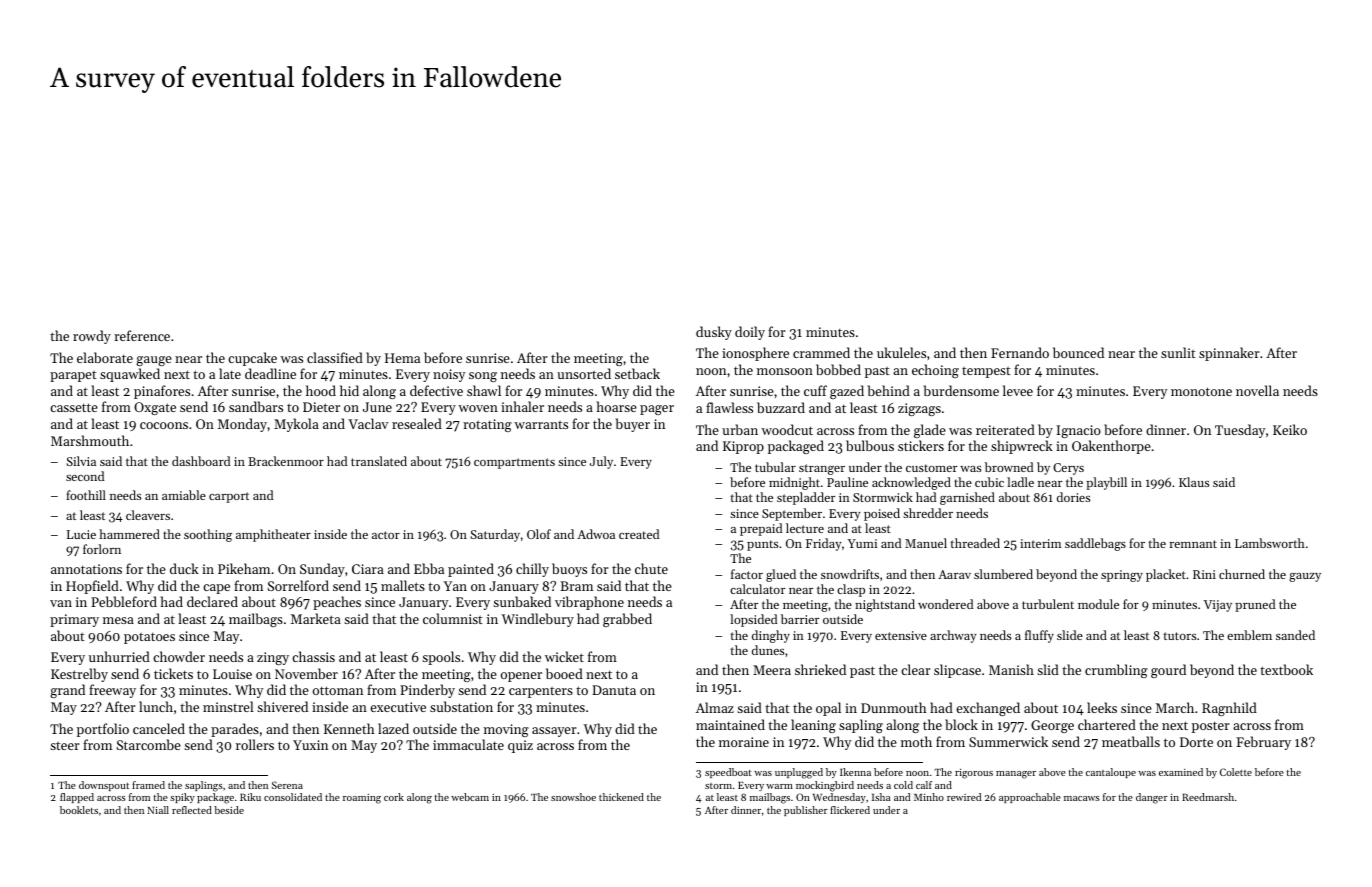 This page has width=1372, height=887. Describe the element at coordinates (255, 744) in the page. I see `rollers` at that location.
